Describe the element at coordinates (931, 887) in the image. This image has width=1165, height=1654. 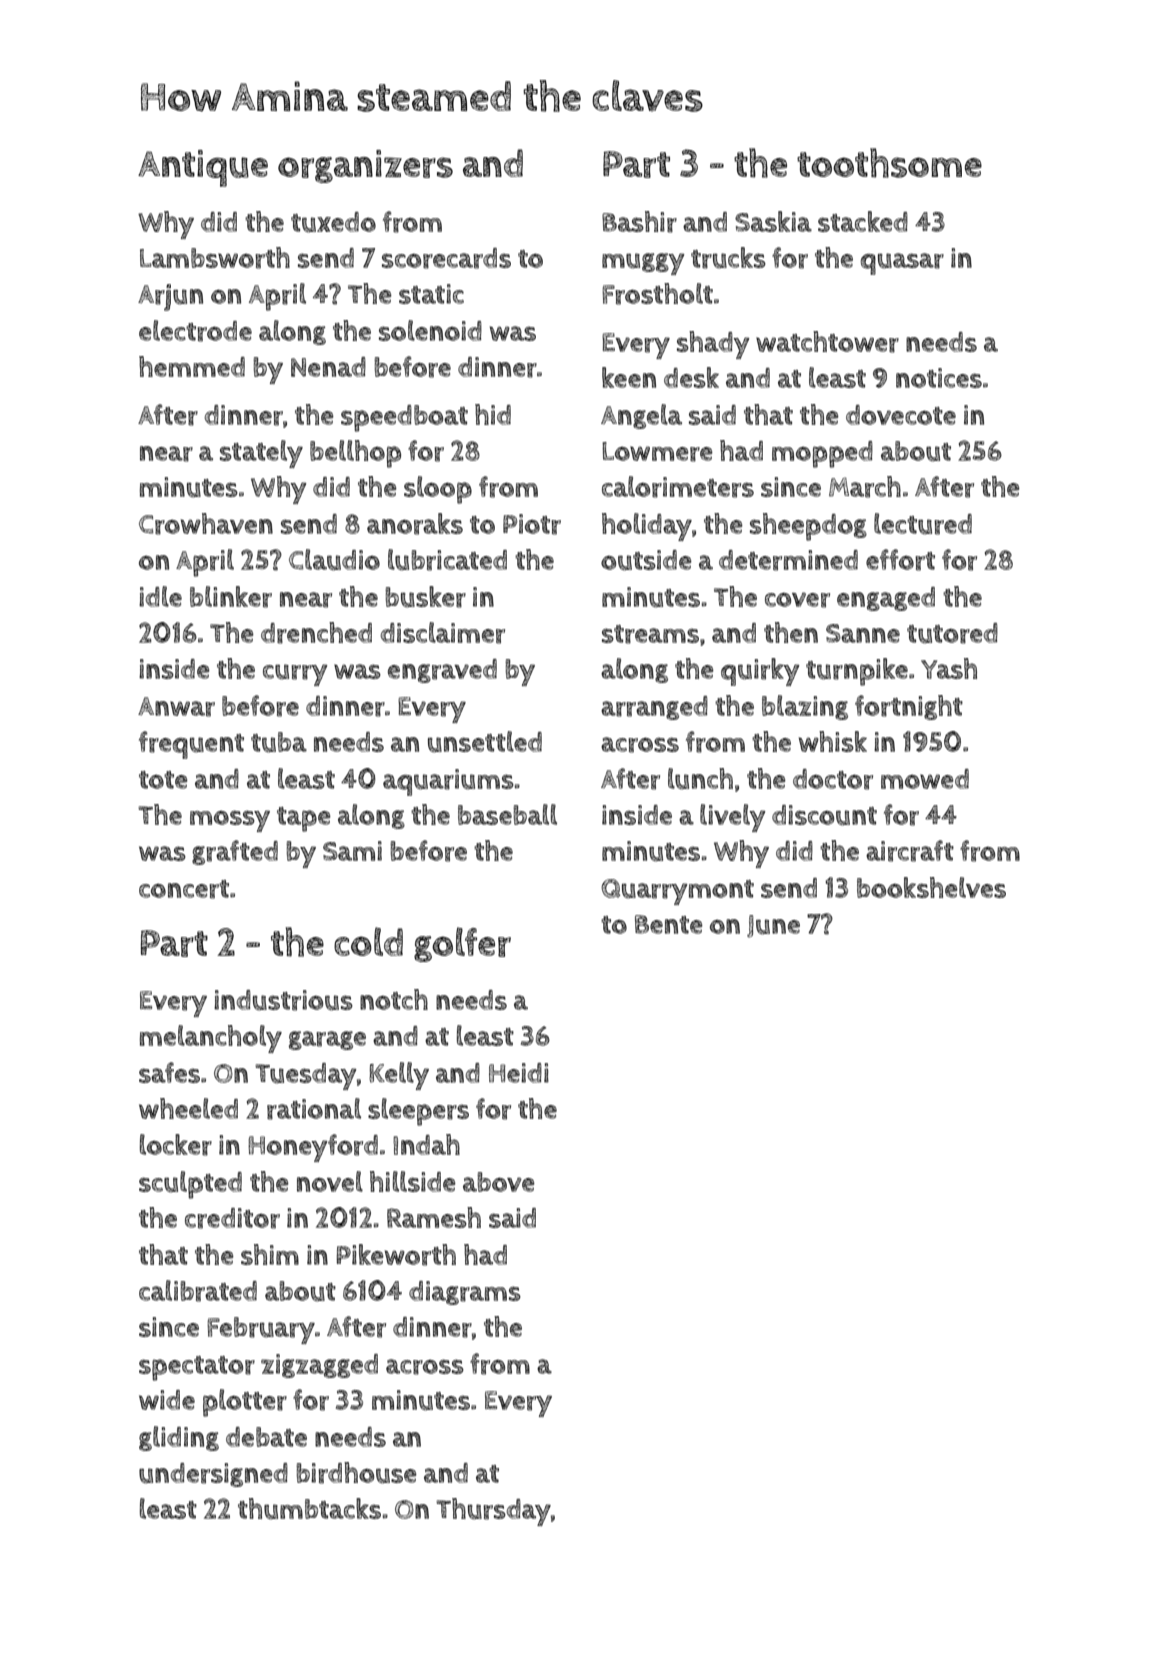
I see `bookshelves` at that location.
